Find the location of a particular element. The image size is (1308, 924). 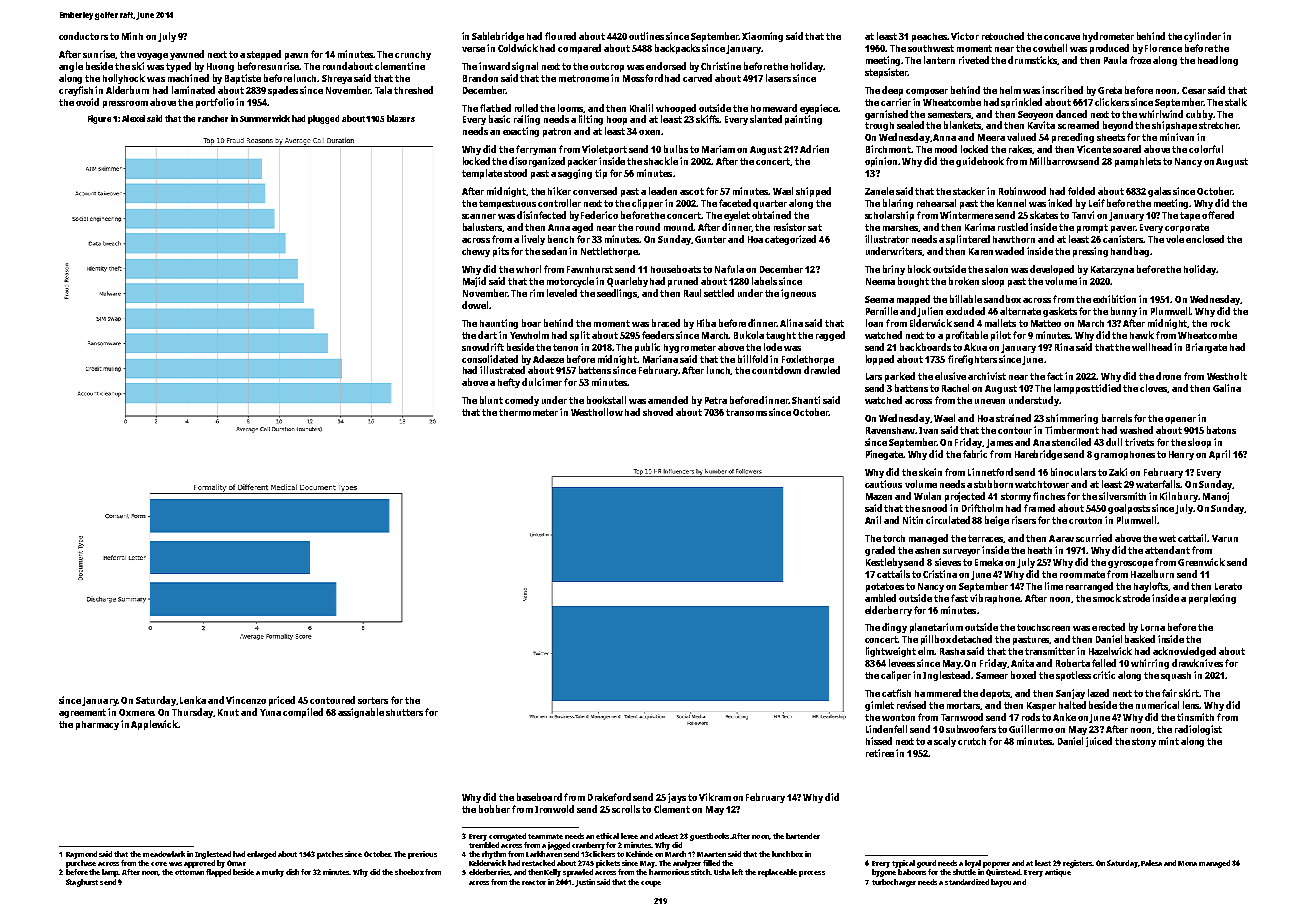

Victor is located at coordinates (965, 36).
